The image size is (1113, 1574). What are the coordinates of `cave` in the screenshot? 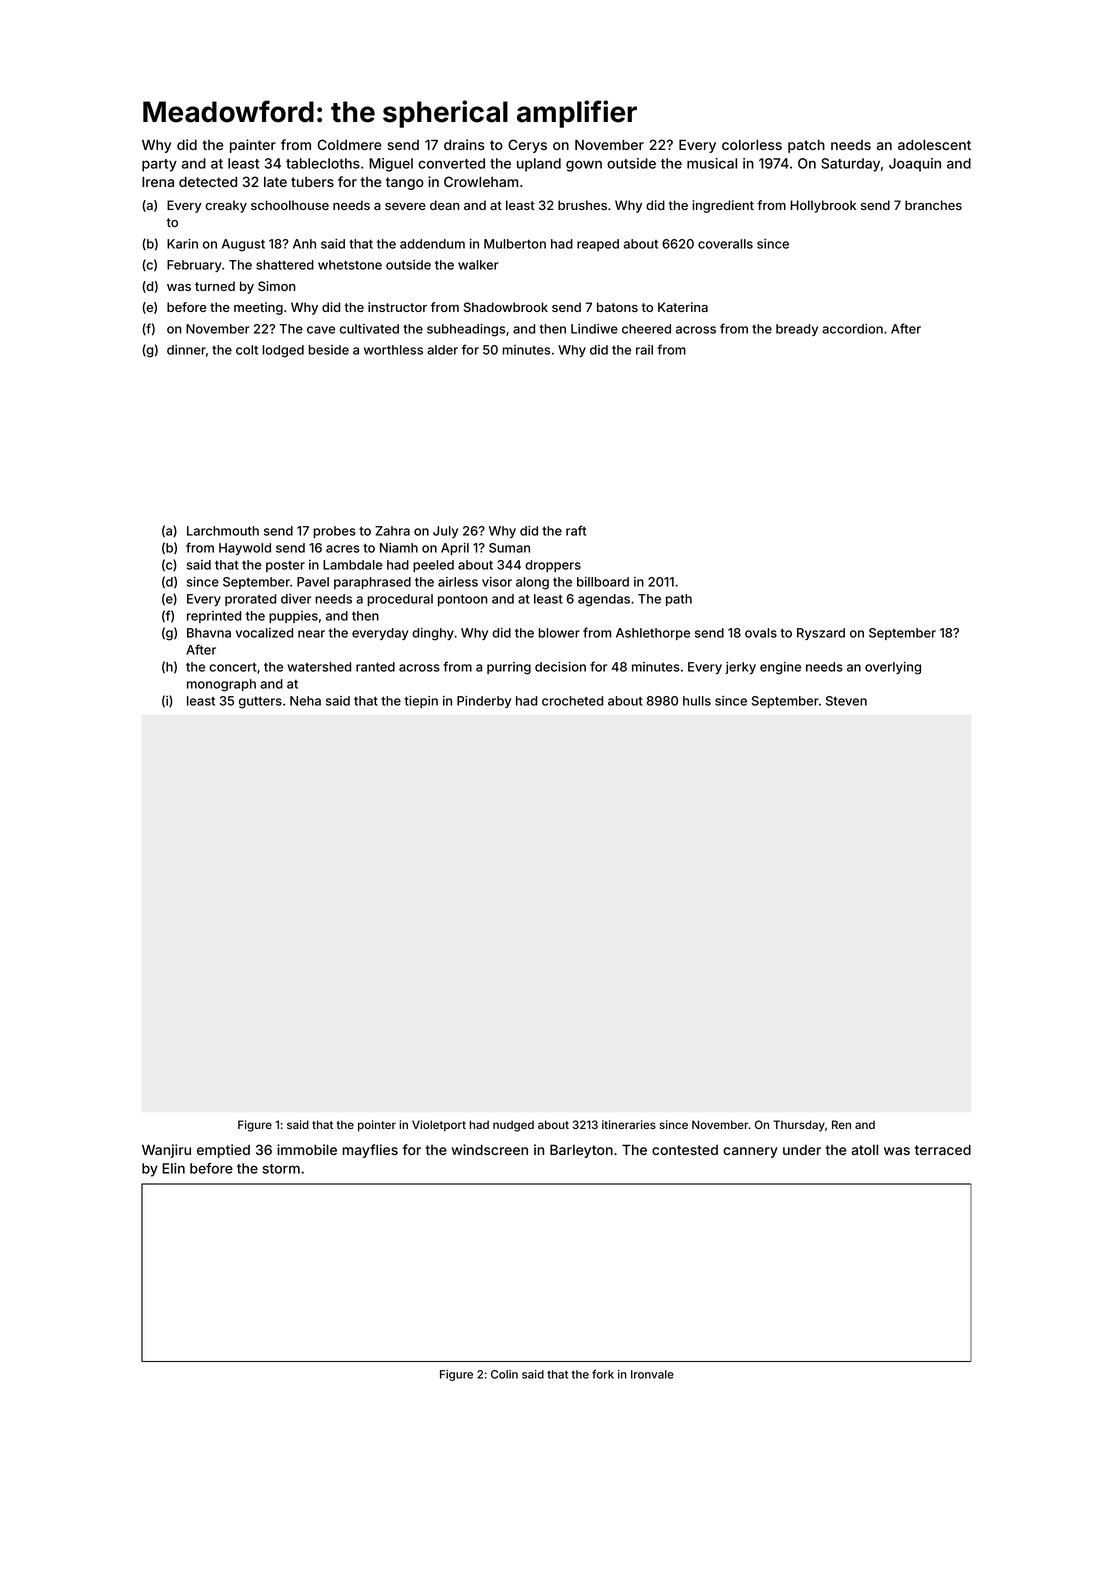 It's located at (321, 330).
